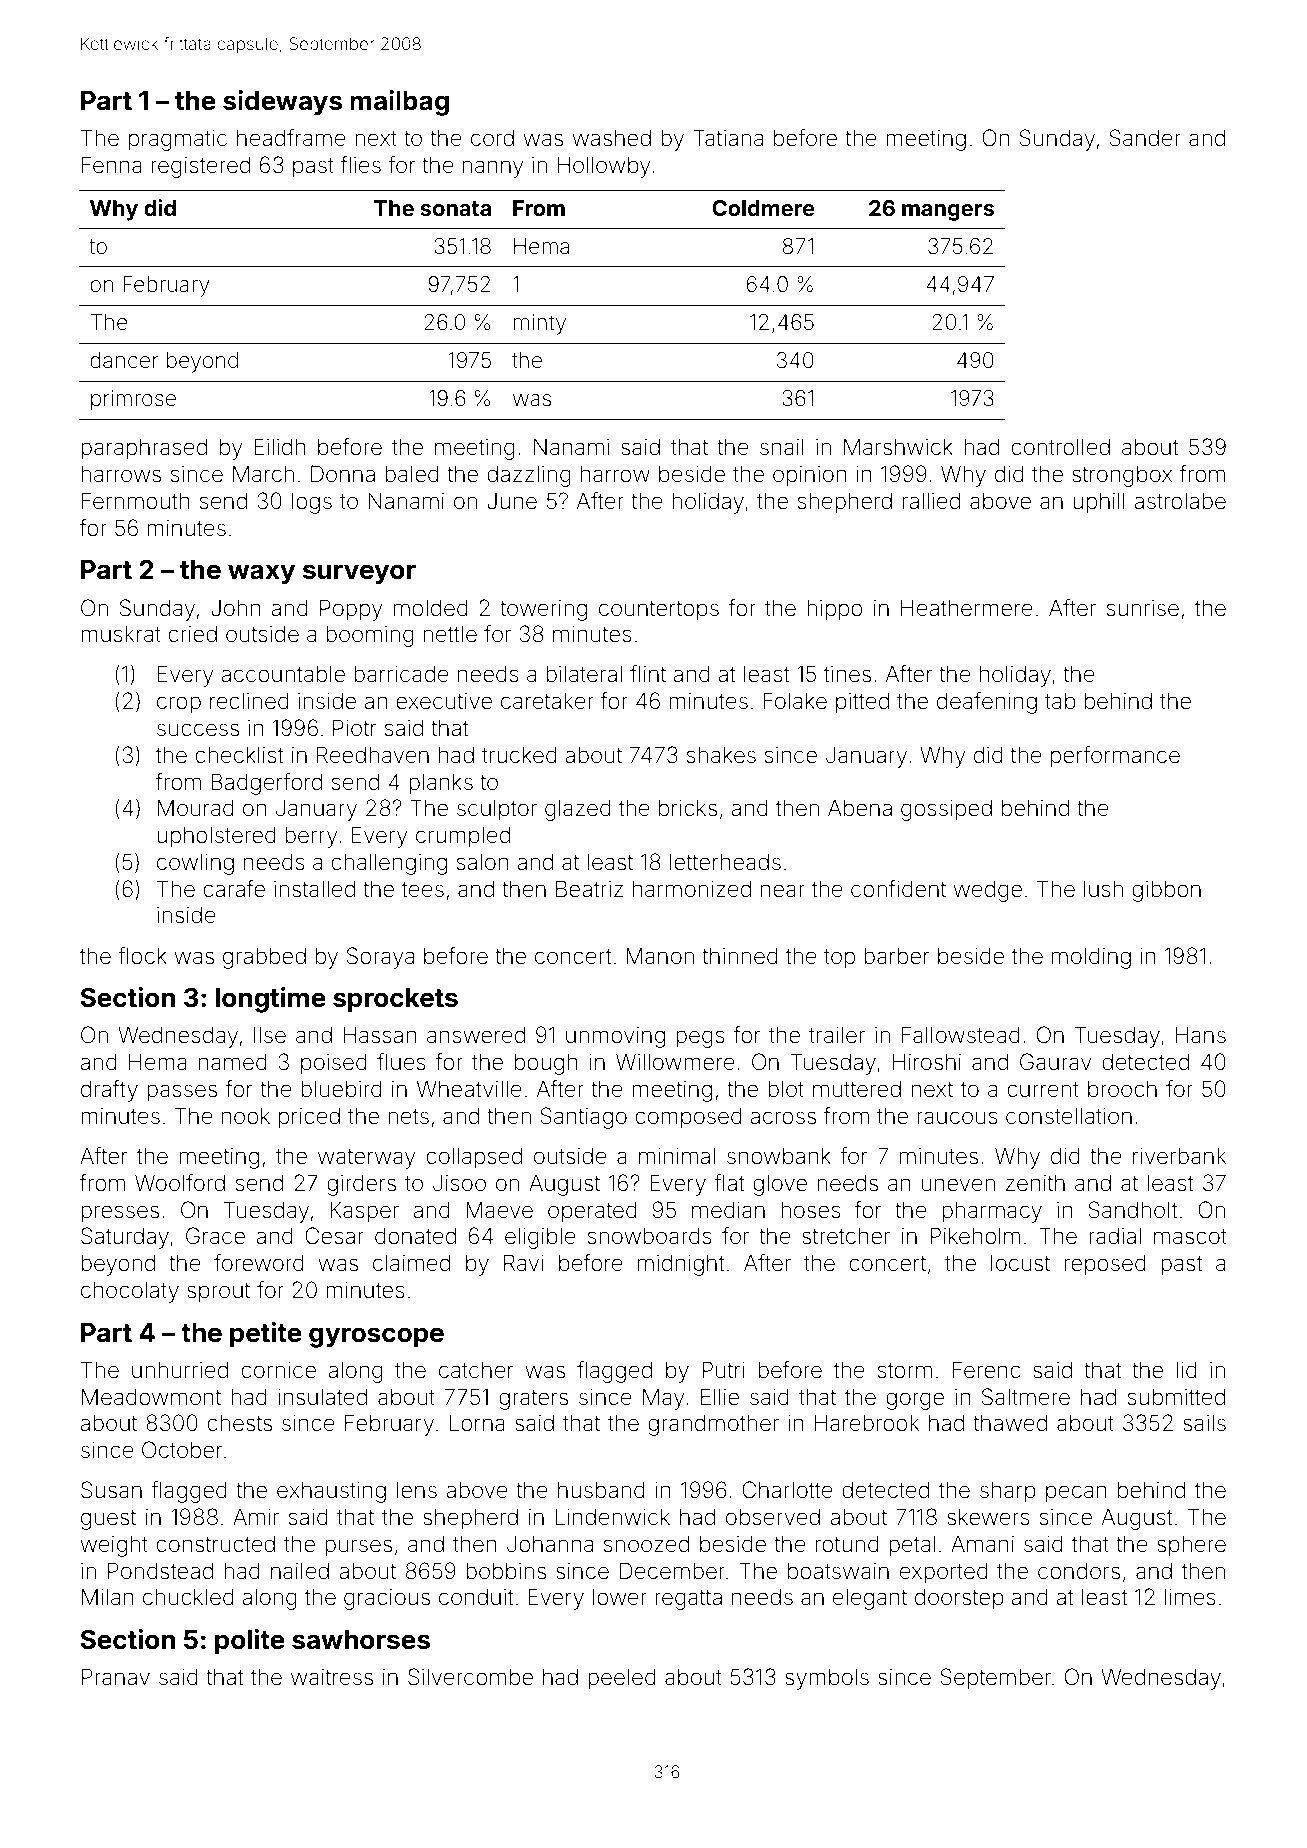 This screenshot has height=1848, width=1307. What do you see at coordinates (524, 1263) in the screenshot?
I see `Ravi` at bounding box center [524, 1263].
